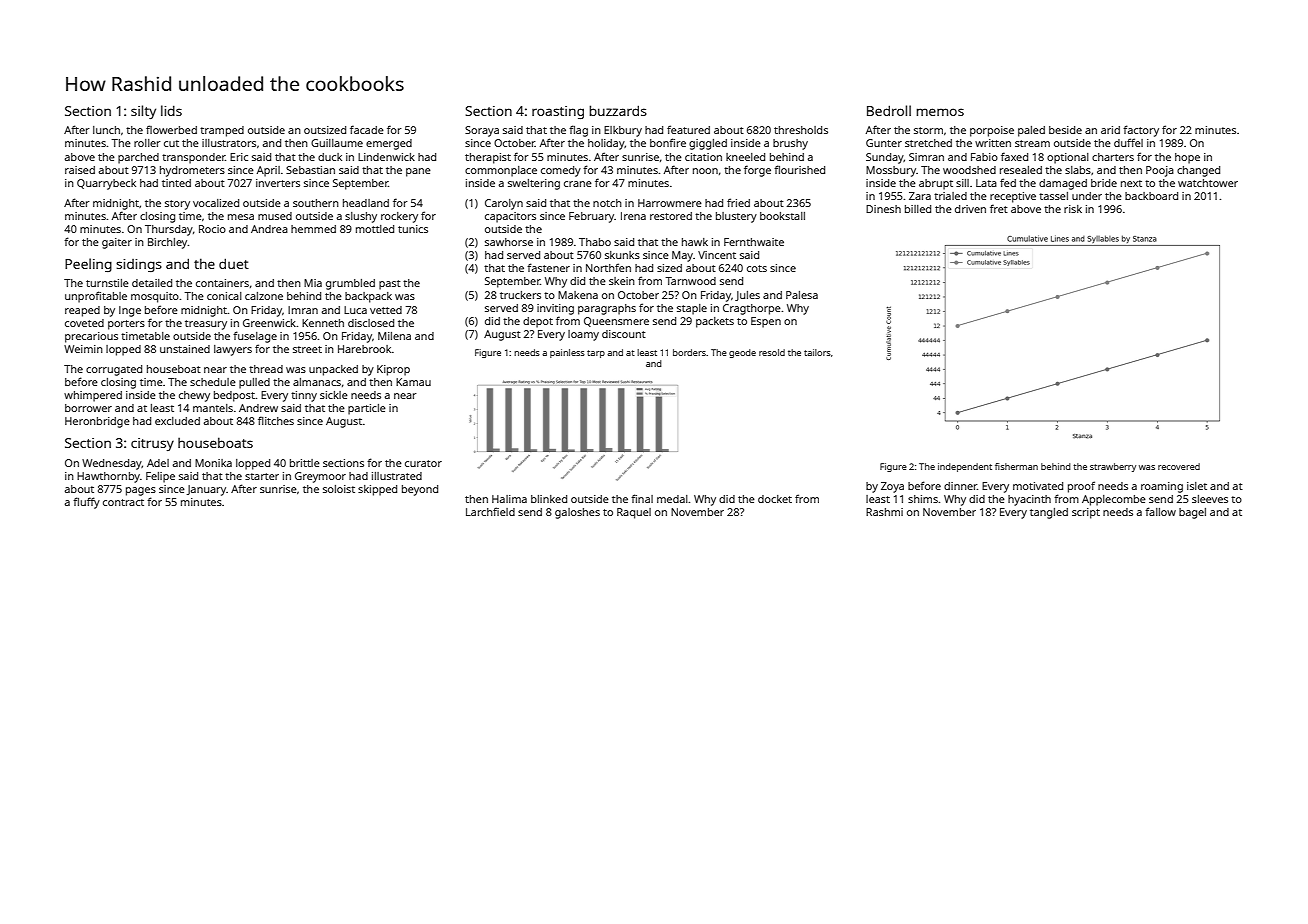 The image size is (1308, 924). I want to click on risk, so click(1073, 209).
